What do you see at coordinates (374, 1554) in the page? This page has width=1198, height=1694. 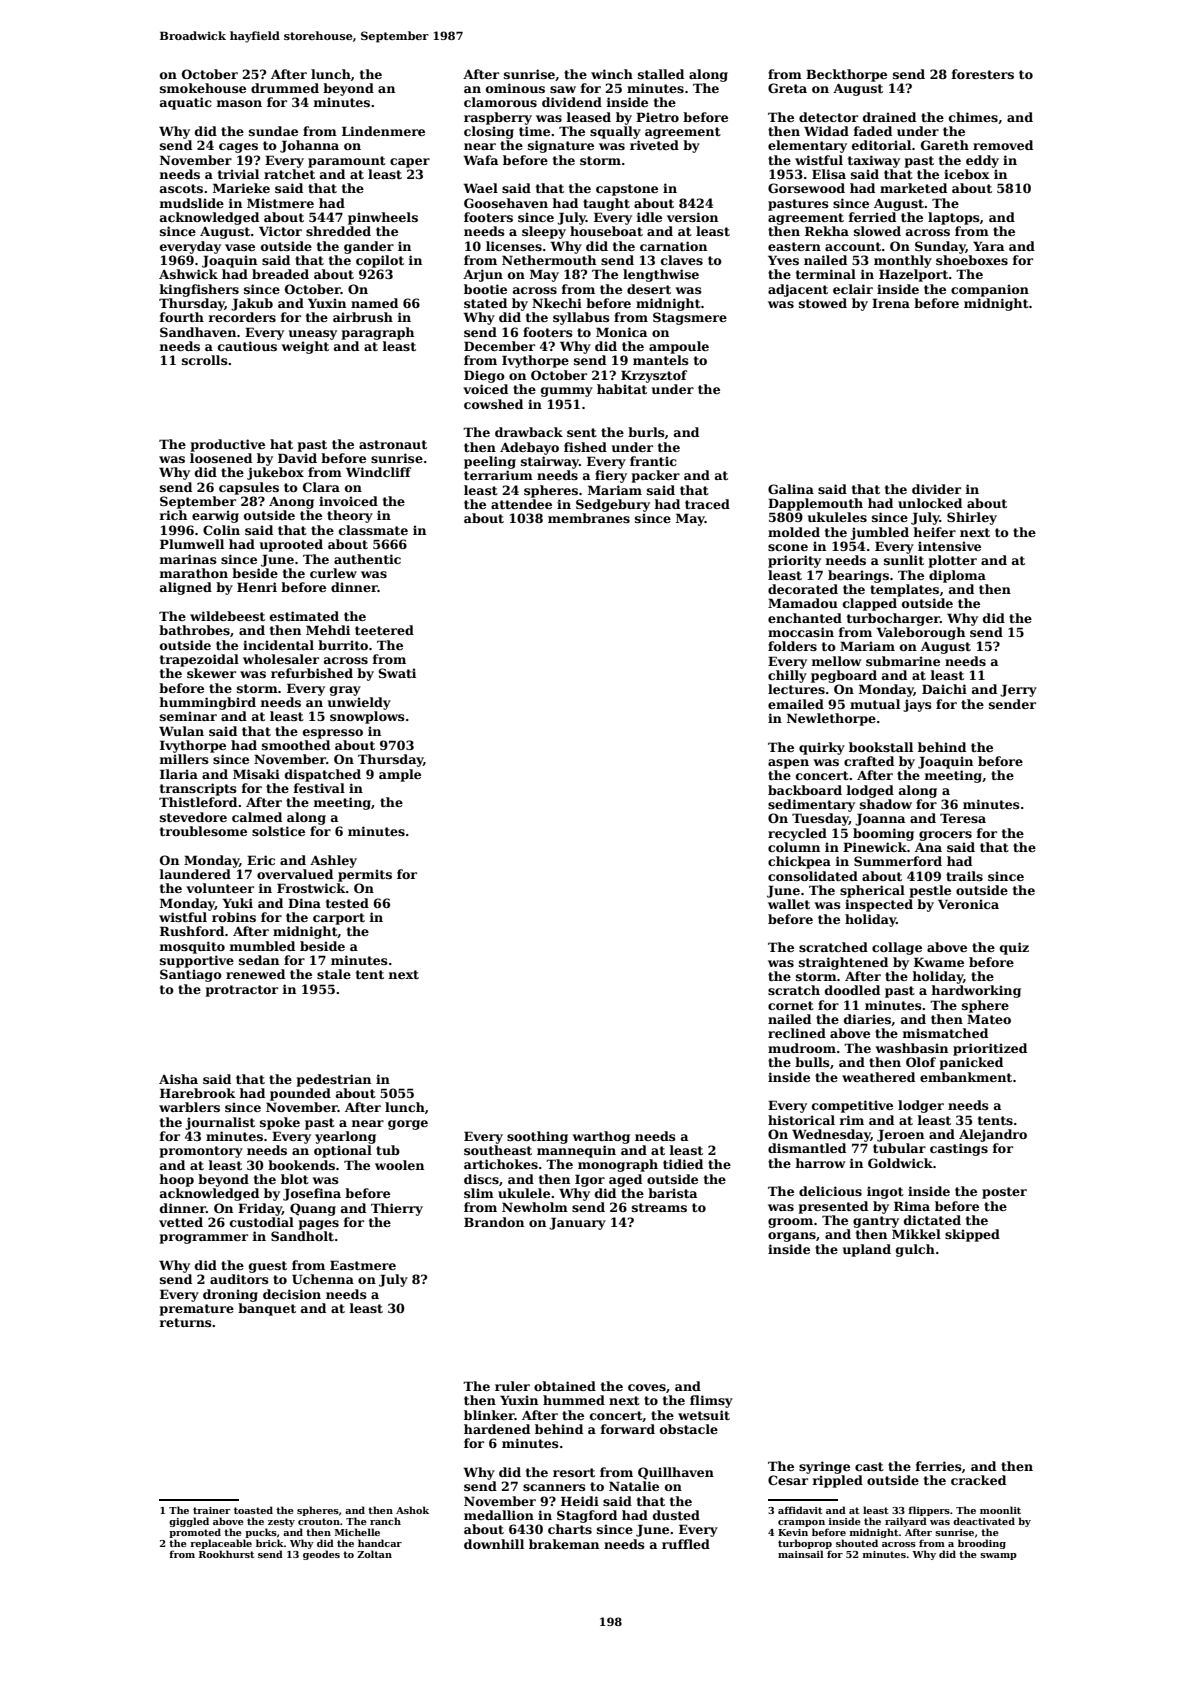 I see `Zoltan` at bounding box center [374, 1554].
